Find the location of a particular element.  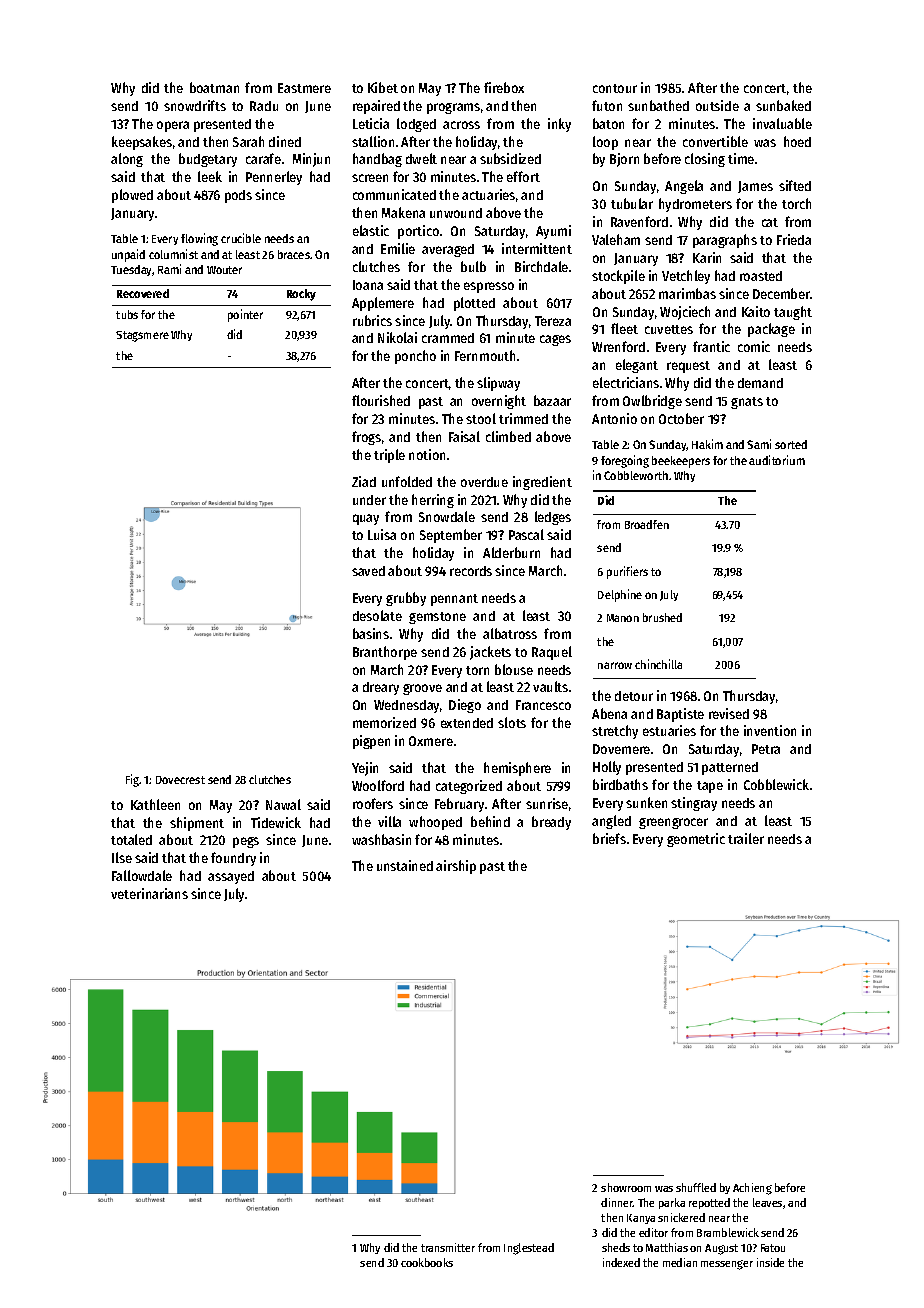

greengrocer is located at coordinates (673, 823).
